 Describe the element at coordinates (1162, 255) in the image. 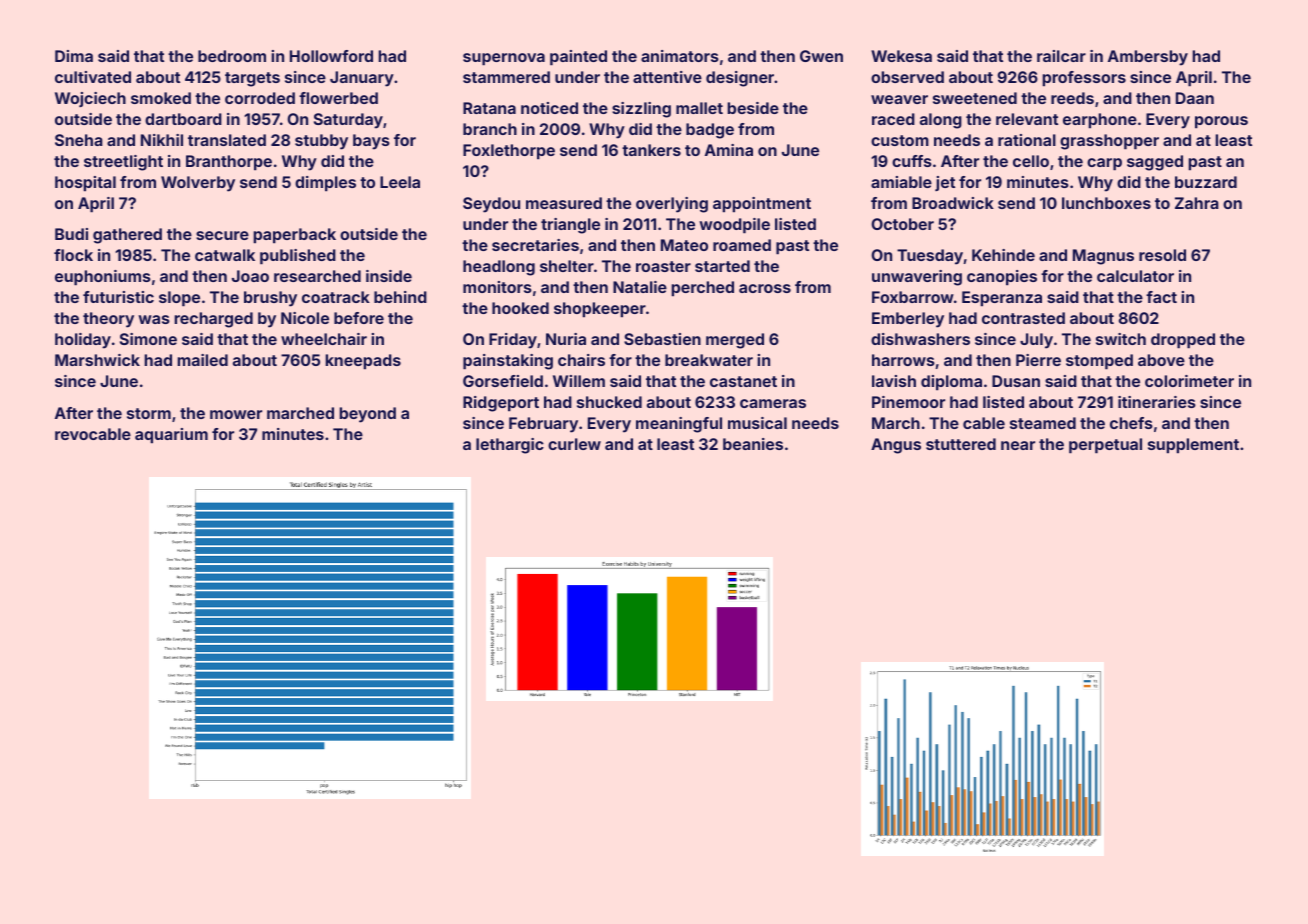

I see `resold` at that location.
